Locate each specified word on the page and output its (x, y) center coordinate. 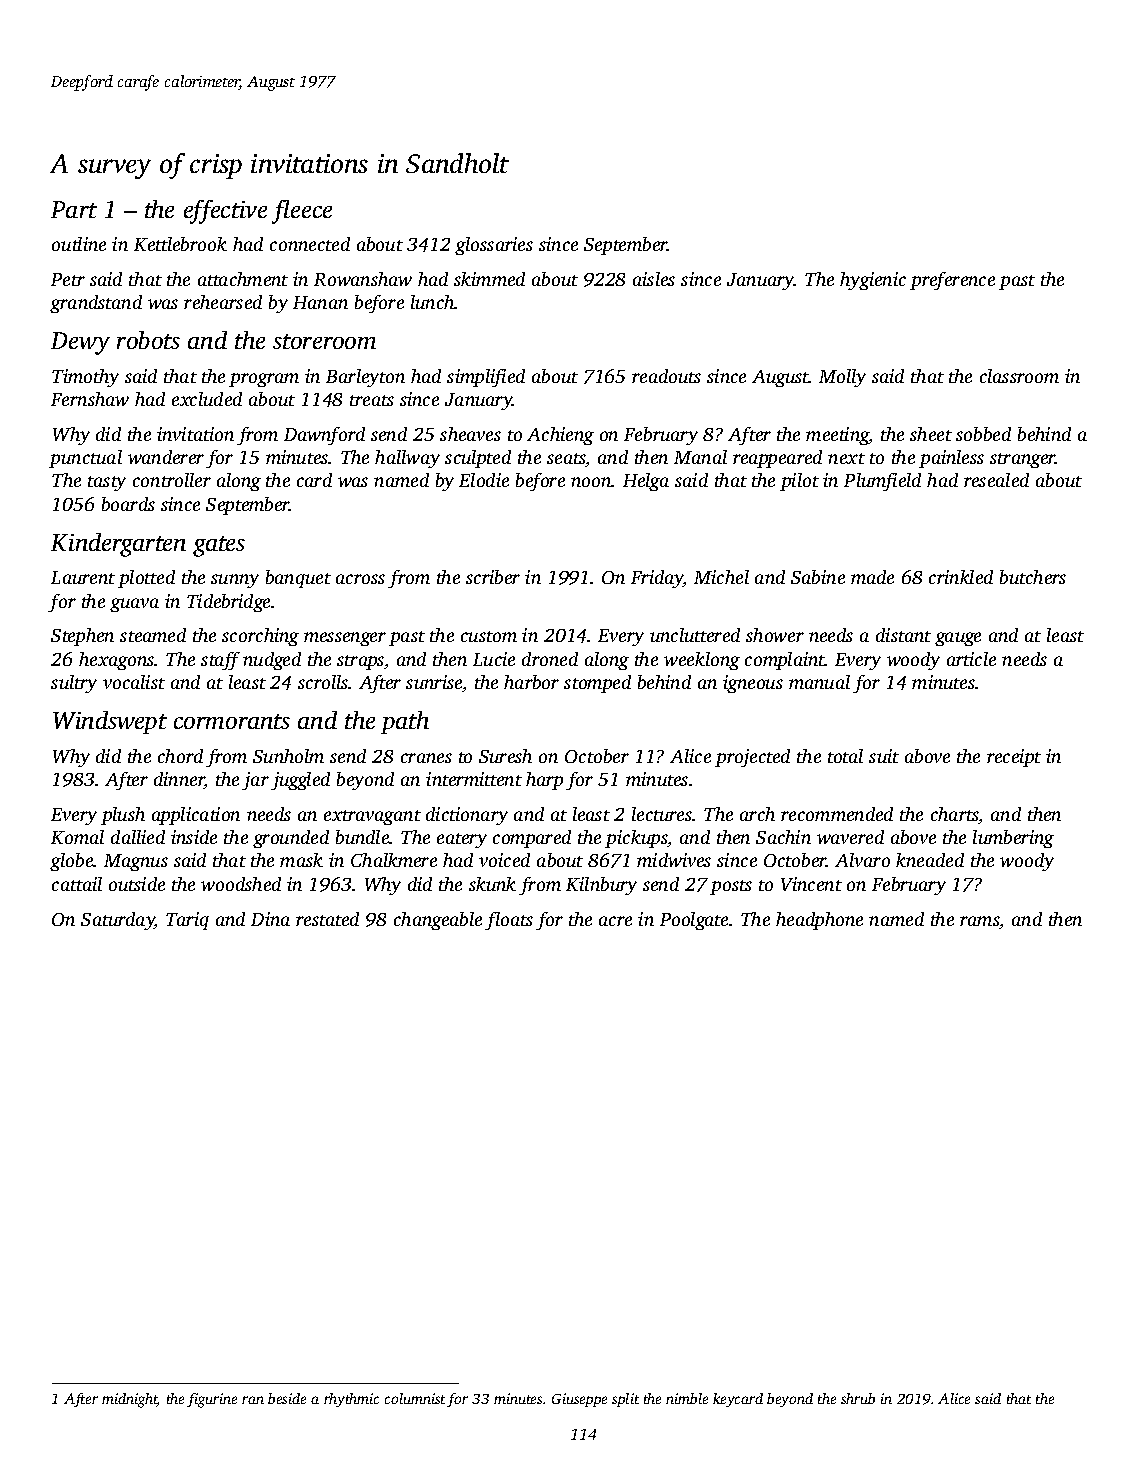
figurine (212, 1400)
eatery (462, 840)
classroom (1019, 376)
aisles (654, 279)
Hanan (320, 302)
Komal (77, 837)
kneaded (930, 860)
